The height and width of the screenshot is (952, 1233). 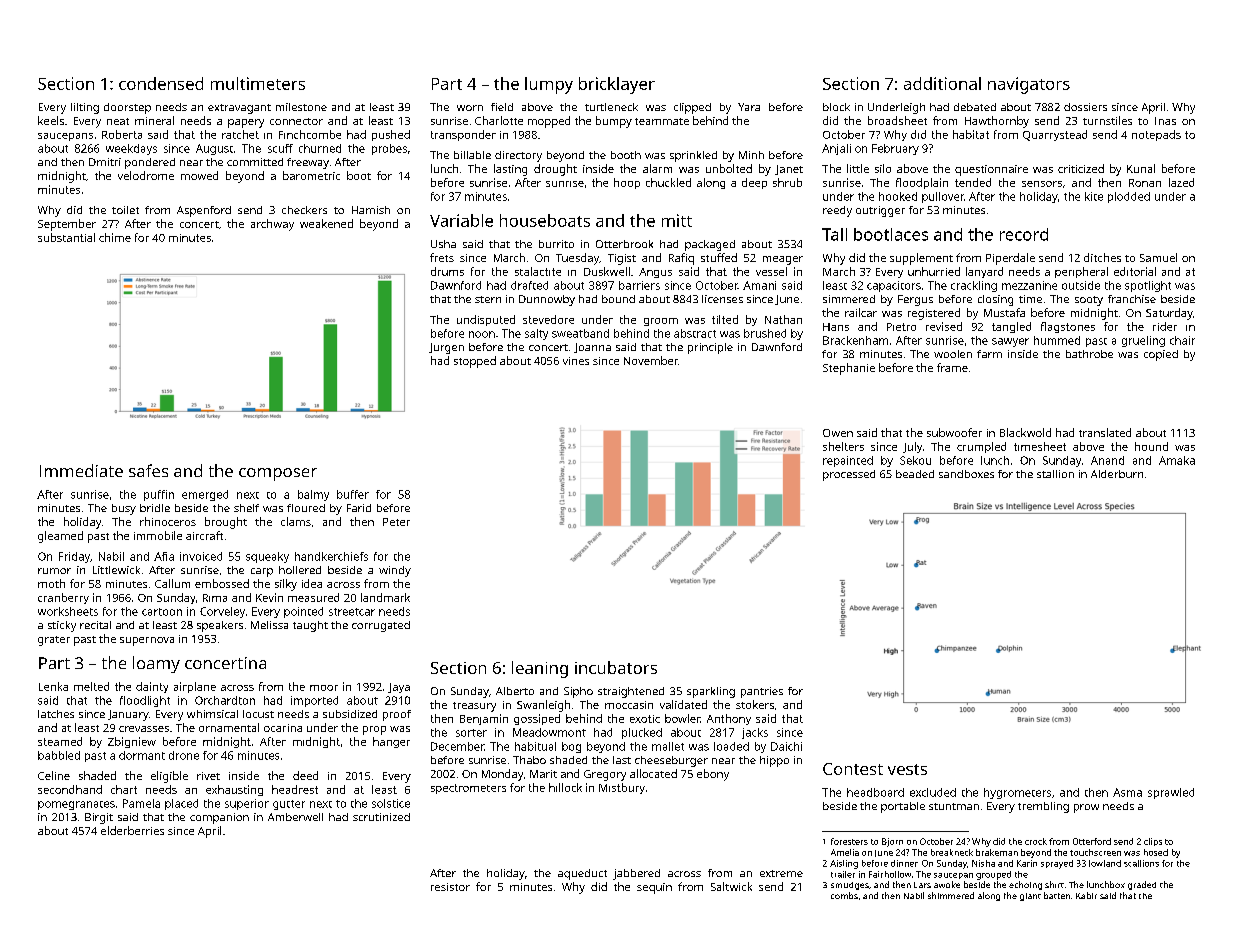 I want to click on elderberries, so click(x=132, y=830).
